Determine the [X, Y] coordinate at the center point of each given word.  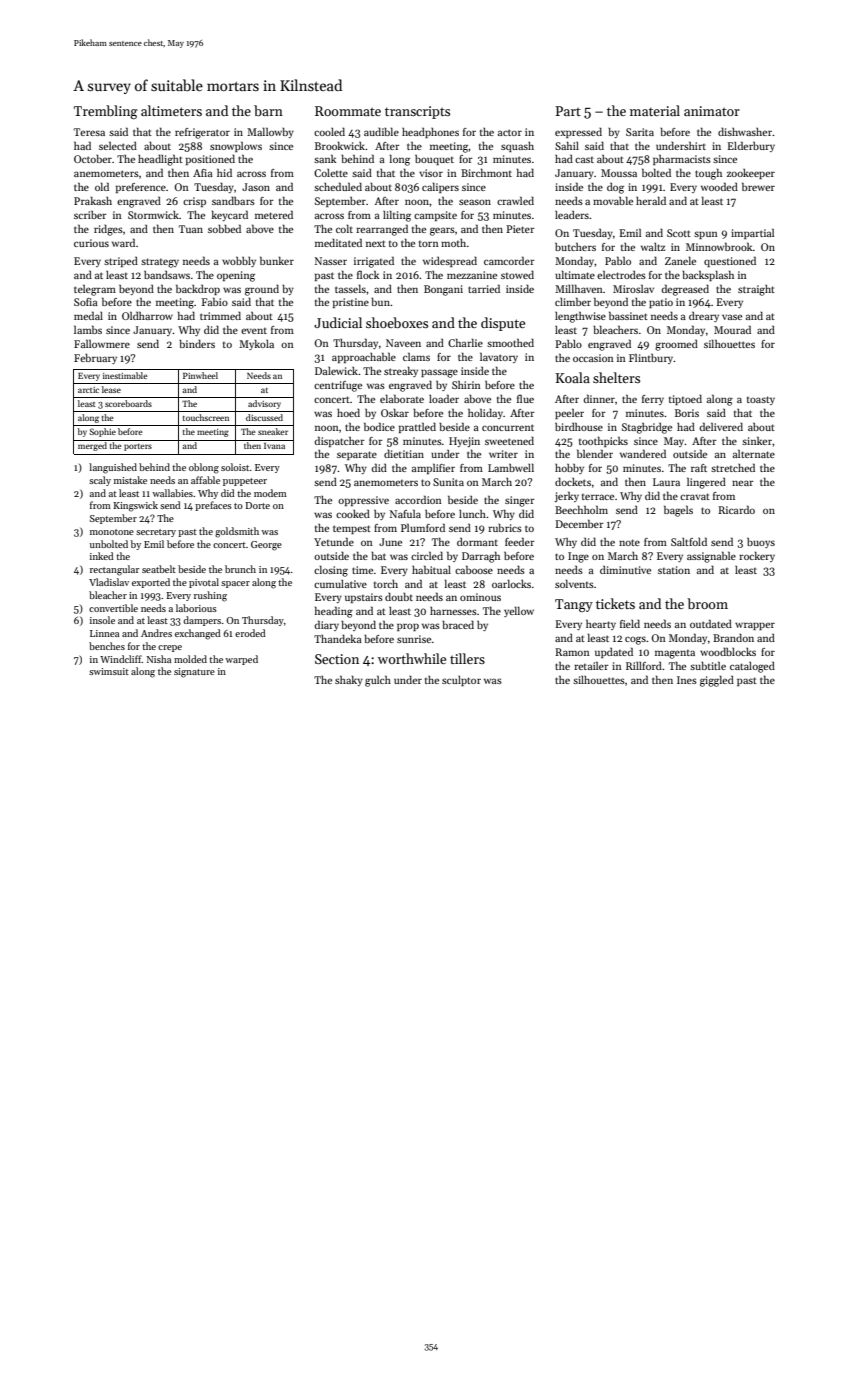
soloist [235, 467]
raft [699, 468]
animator [712, 111]
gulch [378, 681]
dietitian [404, 453]
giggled [717, 681]
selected [118, 145]
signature [194, 673]
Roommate [348, 111]
